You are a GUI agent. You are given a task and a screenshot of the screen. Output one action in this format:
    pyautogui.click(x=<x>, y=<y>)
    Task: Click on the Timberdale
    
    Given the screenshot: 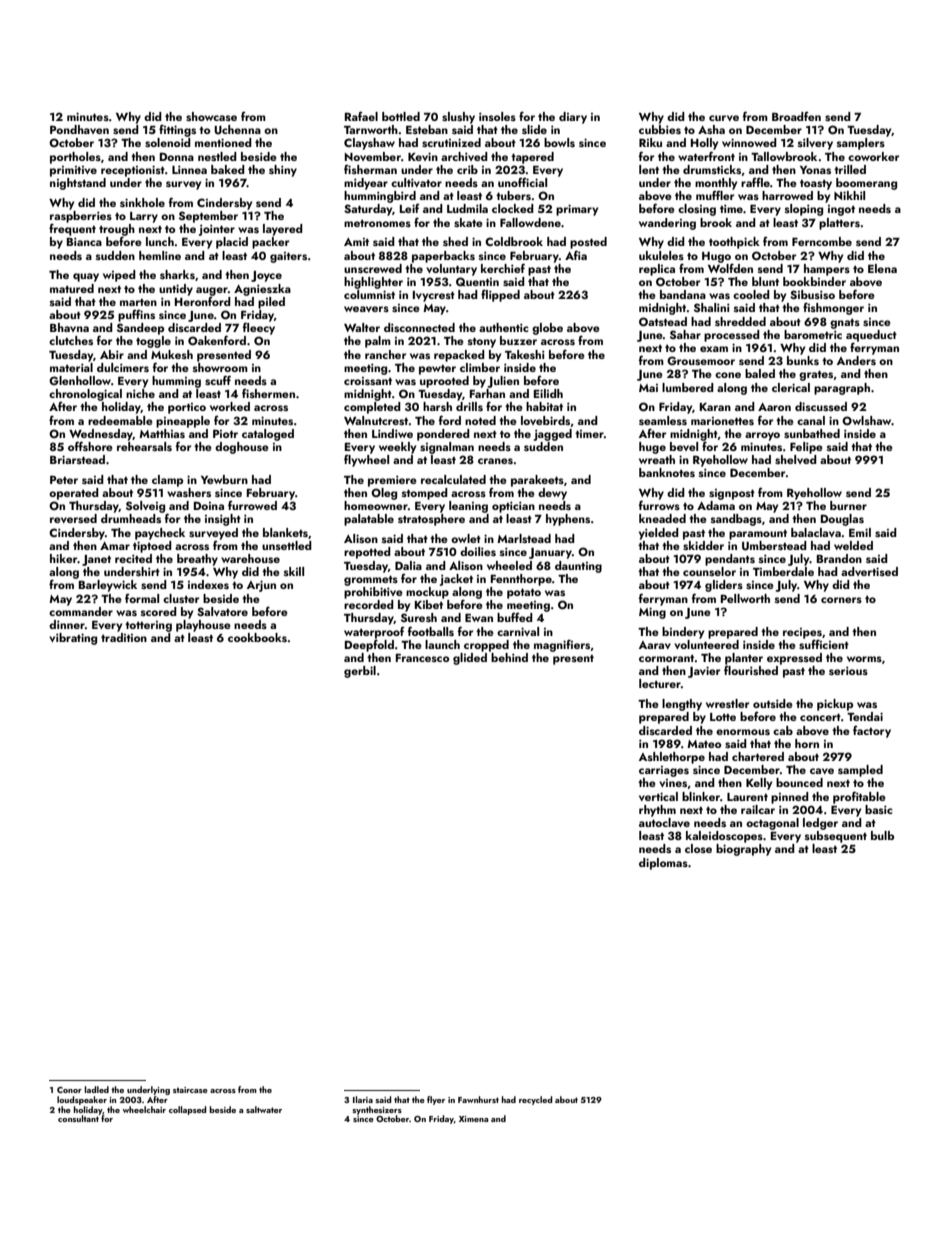 What is the action you would take?
    pyautogui.click(x=783, y=571)
